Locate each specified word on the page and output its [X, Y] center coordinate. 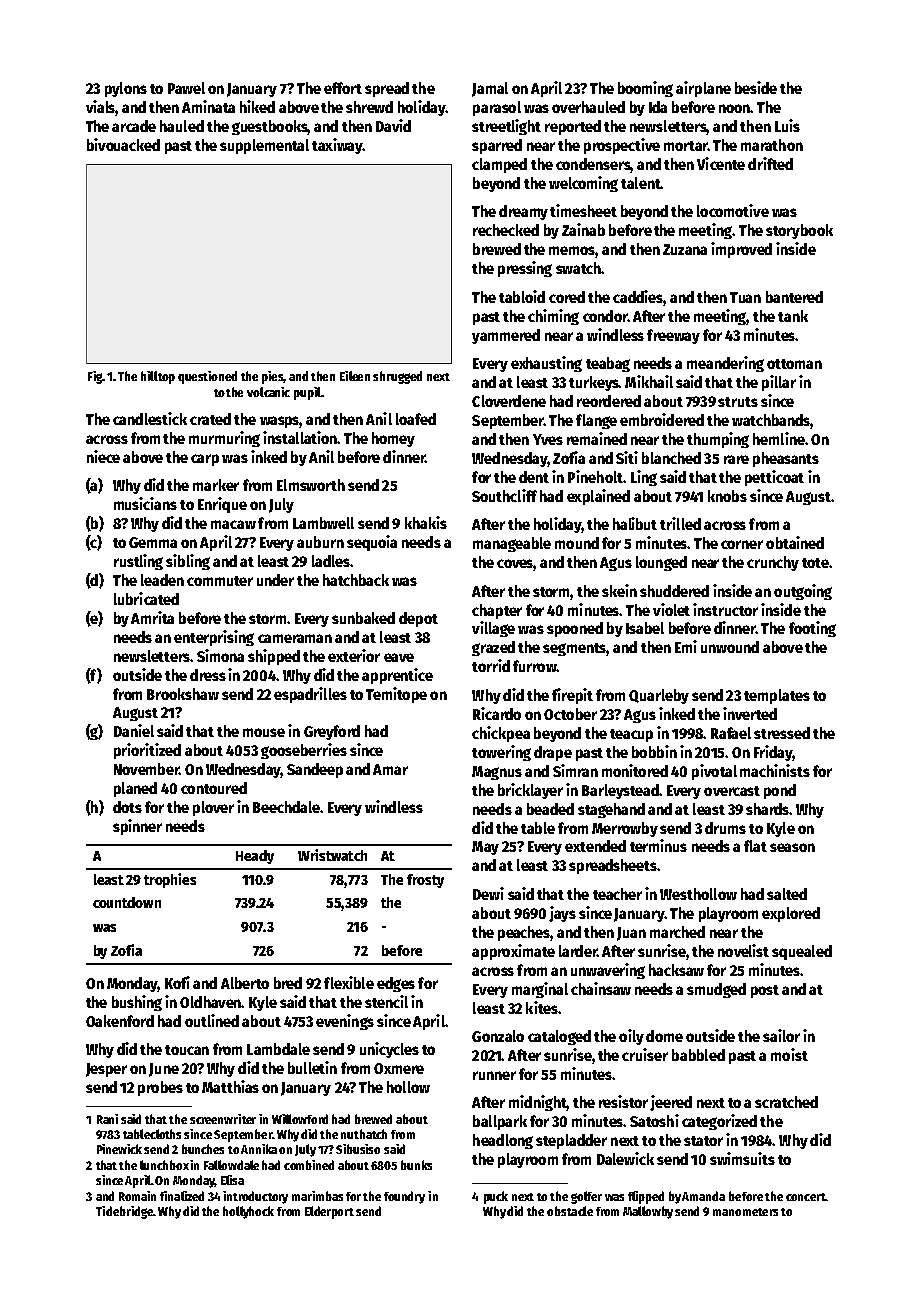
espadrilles [310, 695]
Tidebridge [124, 1212]
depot [418, 619]
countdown [127, 902]
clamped [499, 165]
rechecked [506, 230]
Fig [95, 377]
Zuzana [685, 249]
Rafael [731, 733]
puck [496, 1197]
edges [396, 984]
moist [789, 1054]
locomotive [733, 210]
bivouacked [123, 144]
